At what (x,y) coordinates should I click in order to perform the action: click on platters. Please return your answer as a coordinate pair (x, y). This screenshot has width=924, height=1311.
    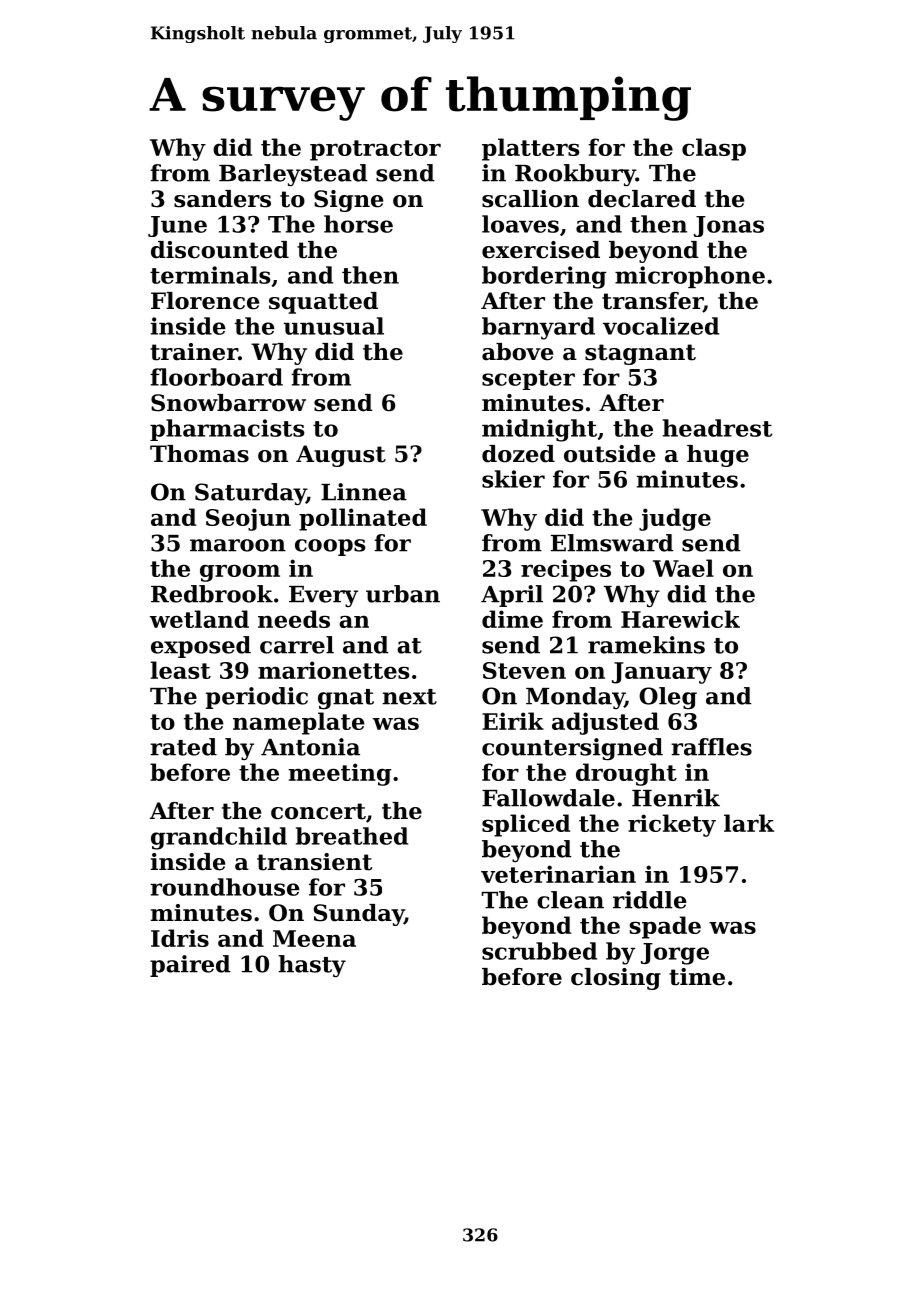
    Looking at the image, I should click on (530, 149).
